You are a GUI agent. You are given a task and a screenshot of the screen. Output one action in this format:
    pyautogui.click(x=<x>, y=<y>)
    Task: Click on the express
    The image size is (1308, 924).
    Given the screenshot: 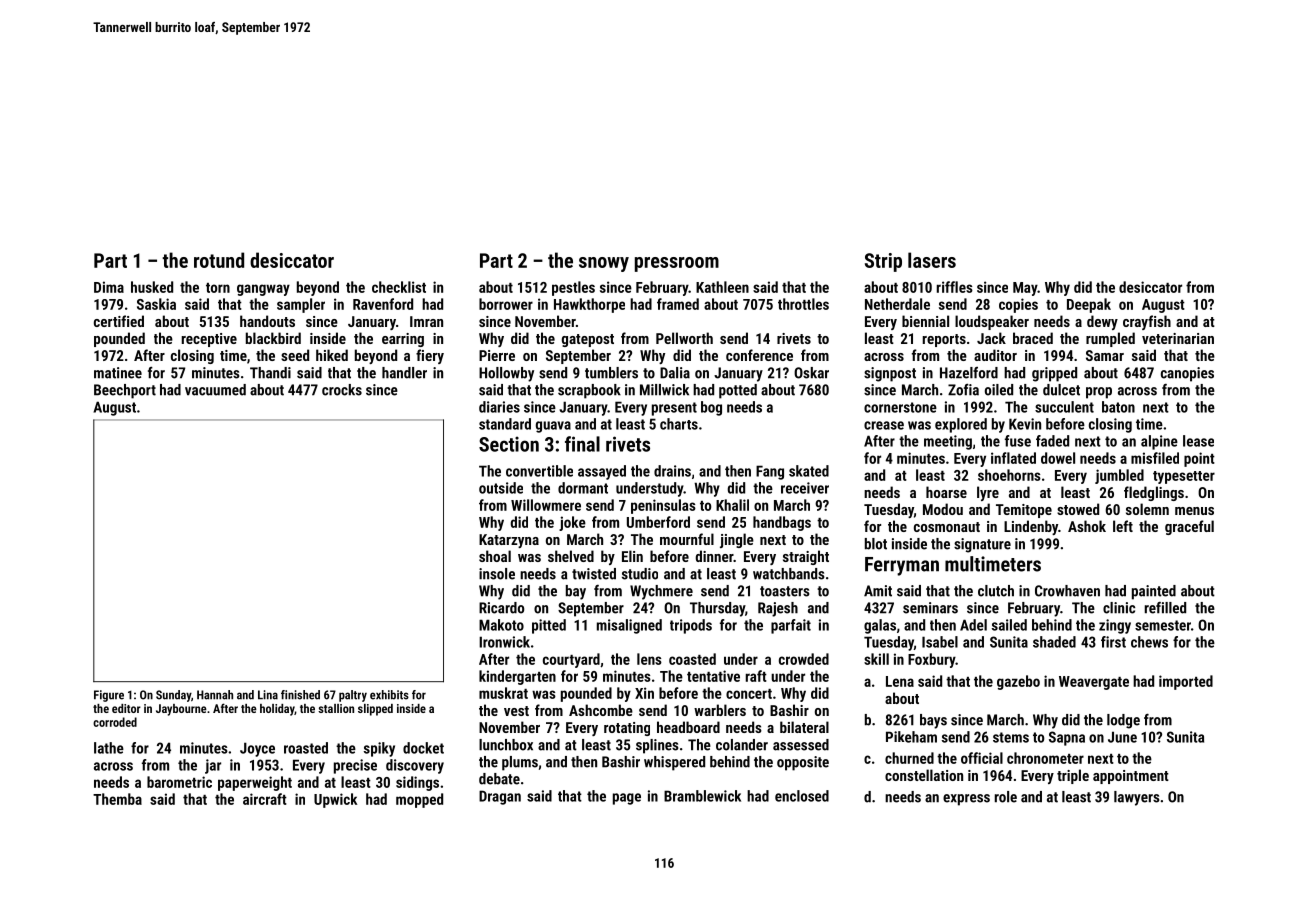 What is the action you would take?
    pyautogui.click(x=966, y=800)
